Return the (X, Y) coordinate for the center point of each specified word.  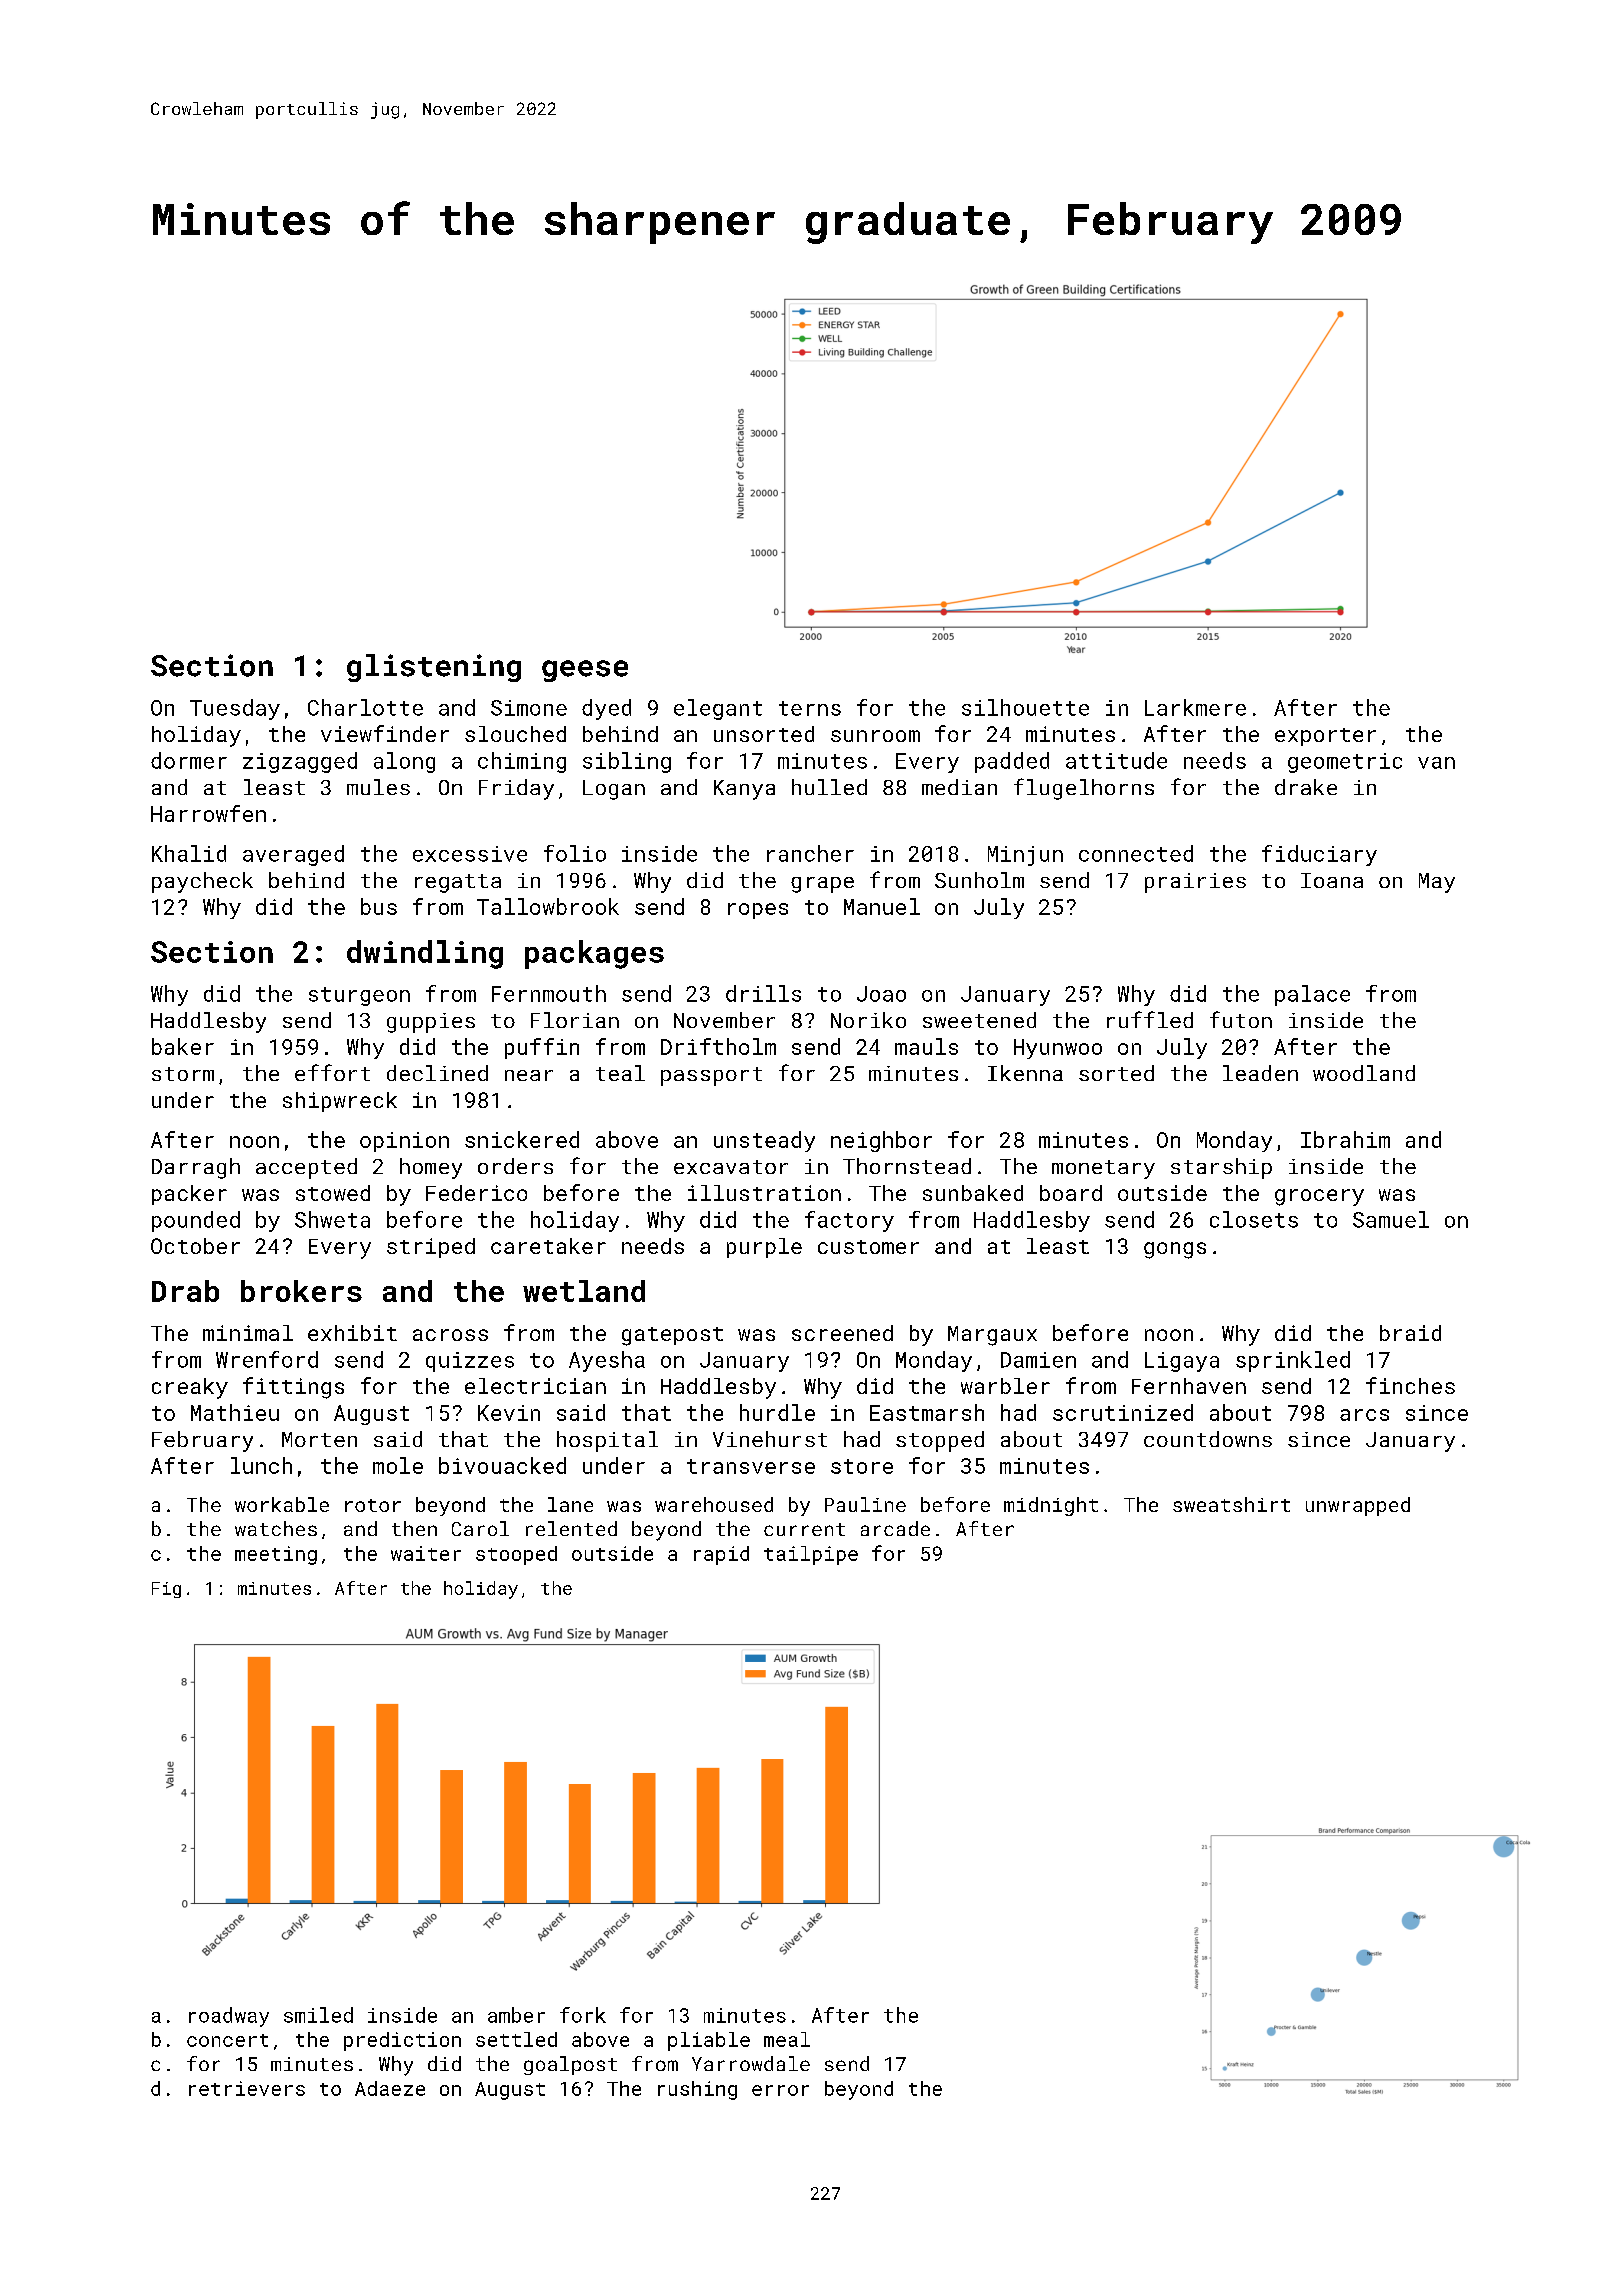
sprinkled (1293, 1361)
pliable (709, 2041)
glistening (434, 668)
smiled (318, 2015)
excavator (731, 1167)
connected (1136, 853)
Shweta (332, 1219)
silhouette (1025, 707)
